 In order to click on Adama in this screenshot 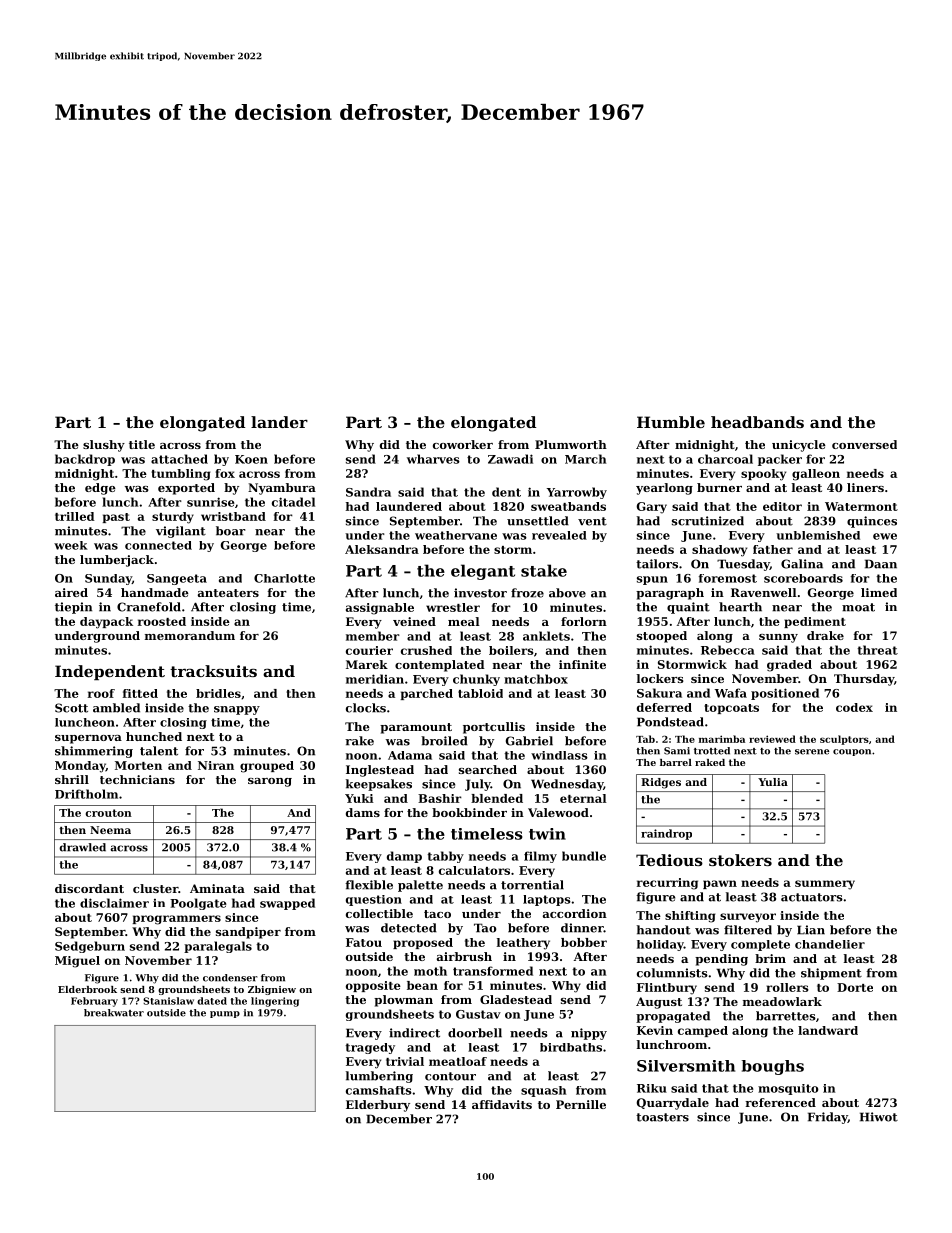, I will do `click(410, 755)`.
